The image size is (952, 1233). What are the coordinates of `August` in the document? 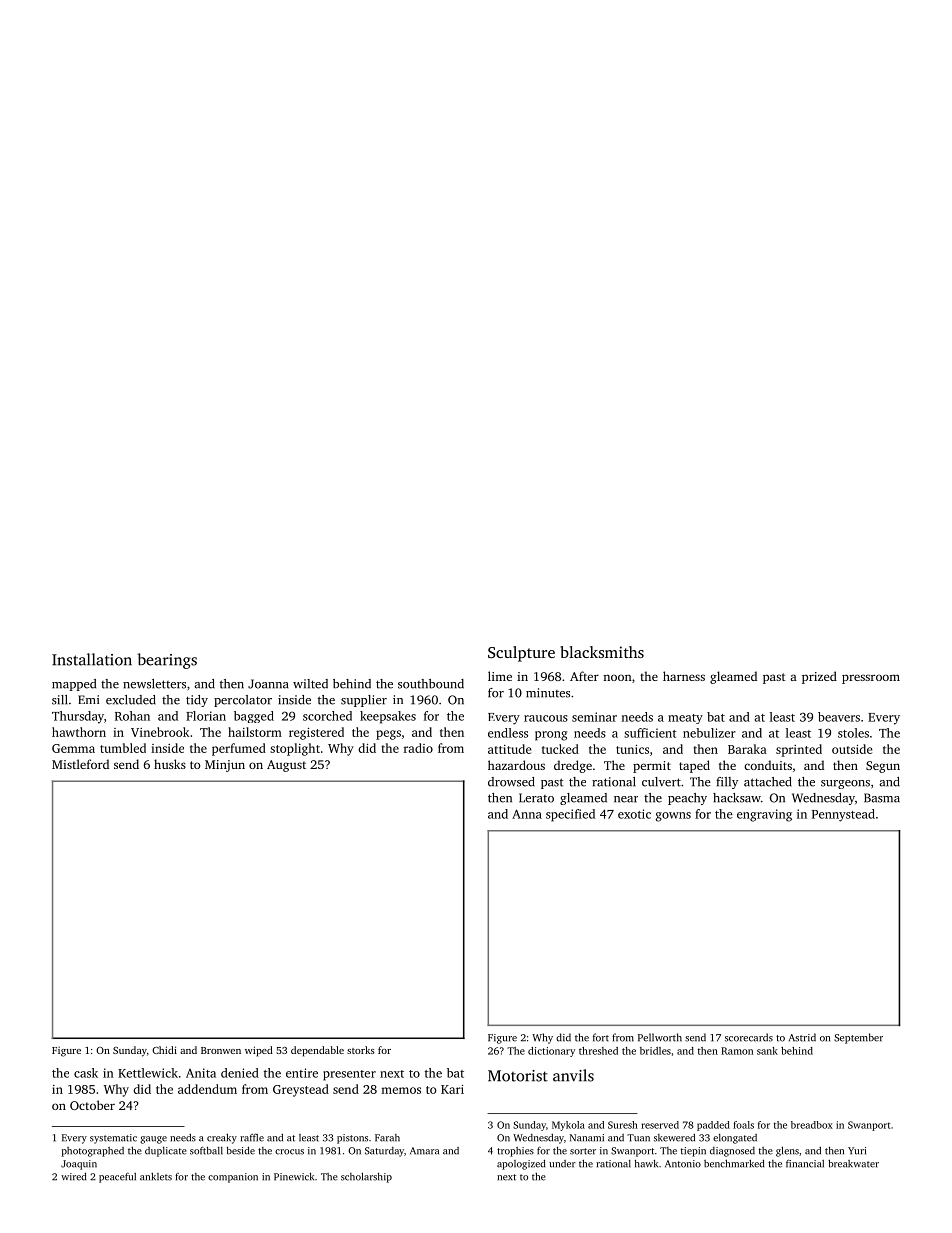 It's located at (286, 766).
